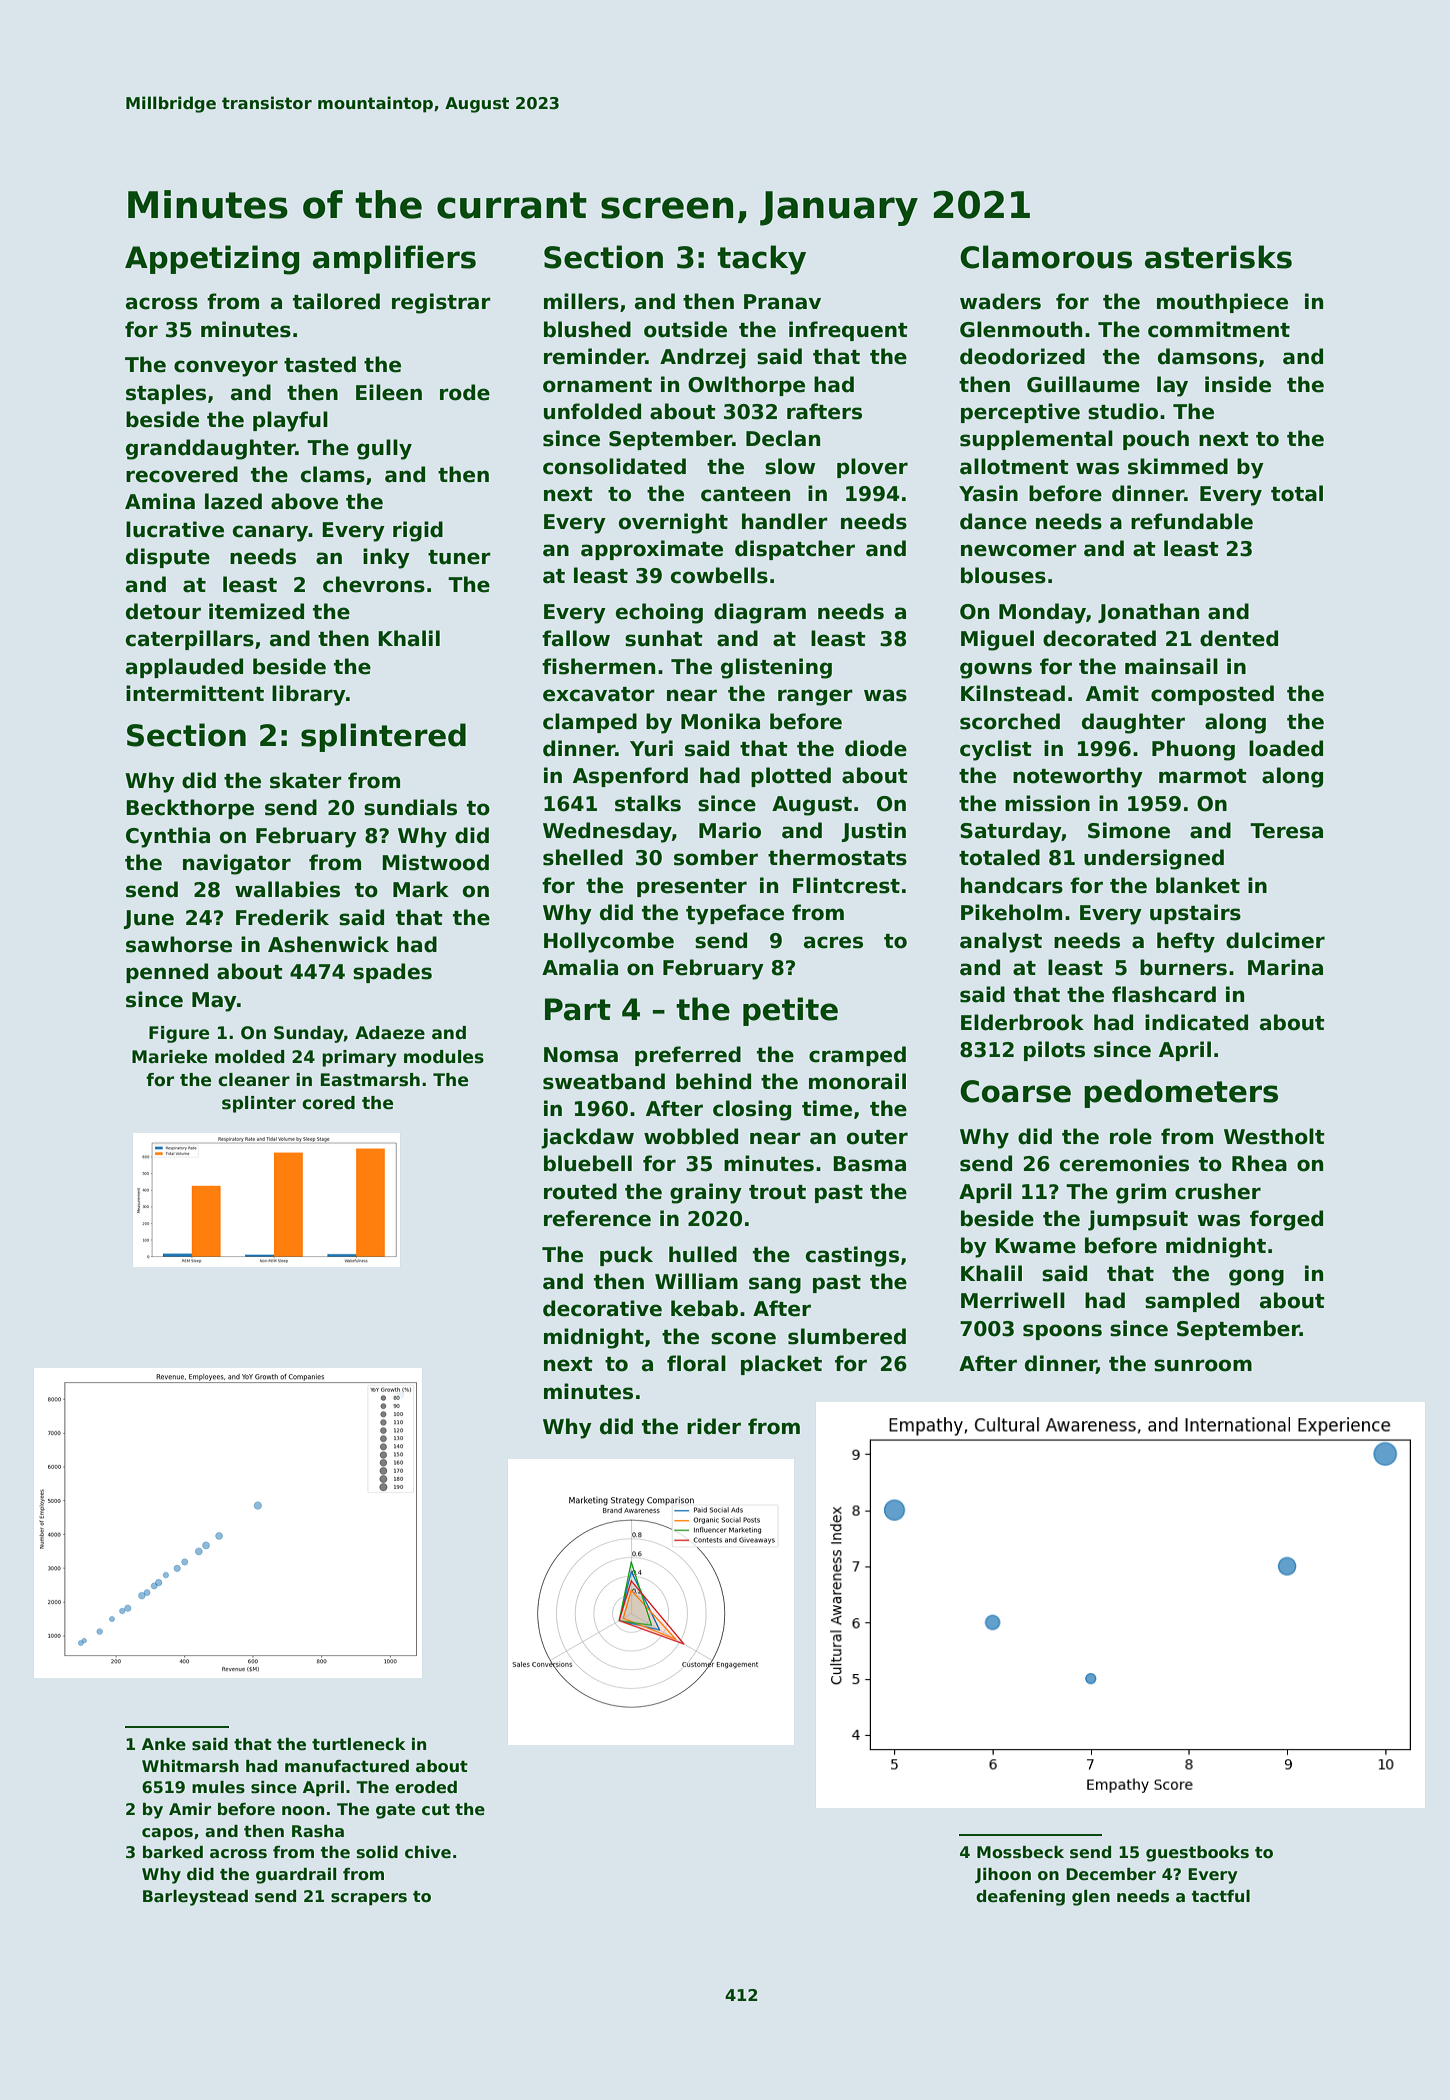 Image resolution: width=1450 pixels, height=2100 pixels. I want to click on sunroom, so click(1203, 1365).
